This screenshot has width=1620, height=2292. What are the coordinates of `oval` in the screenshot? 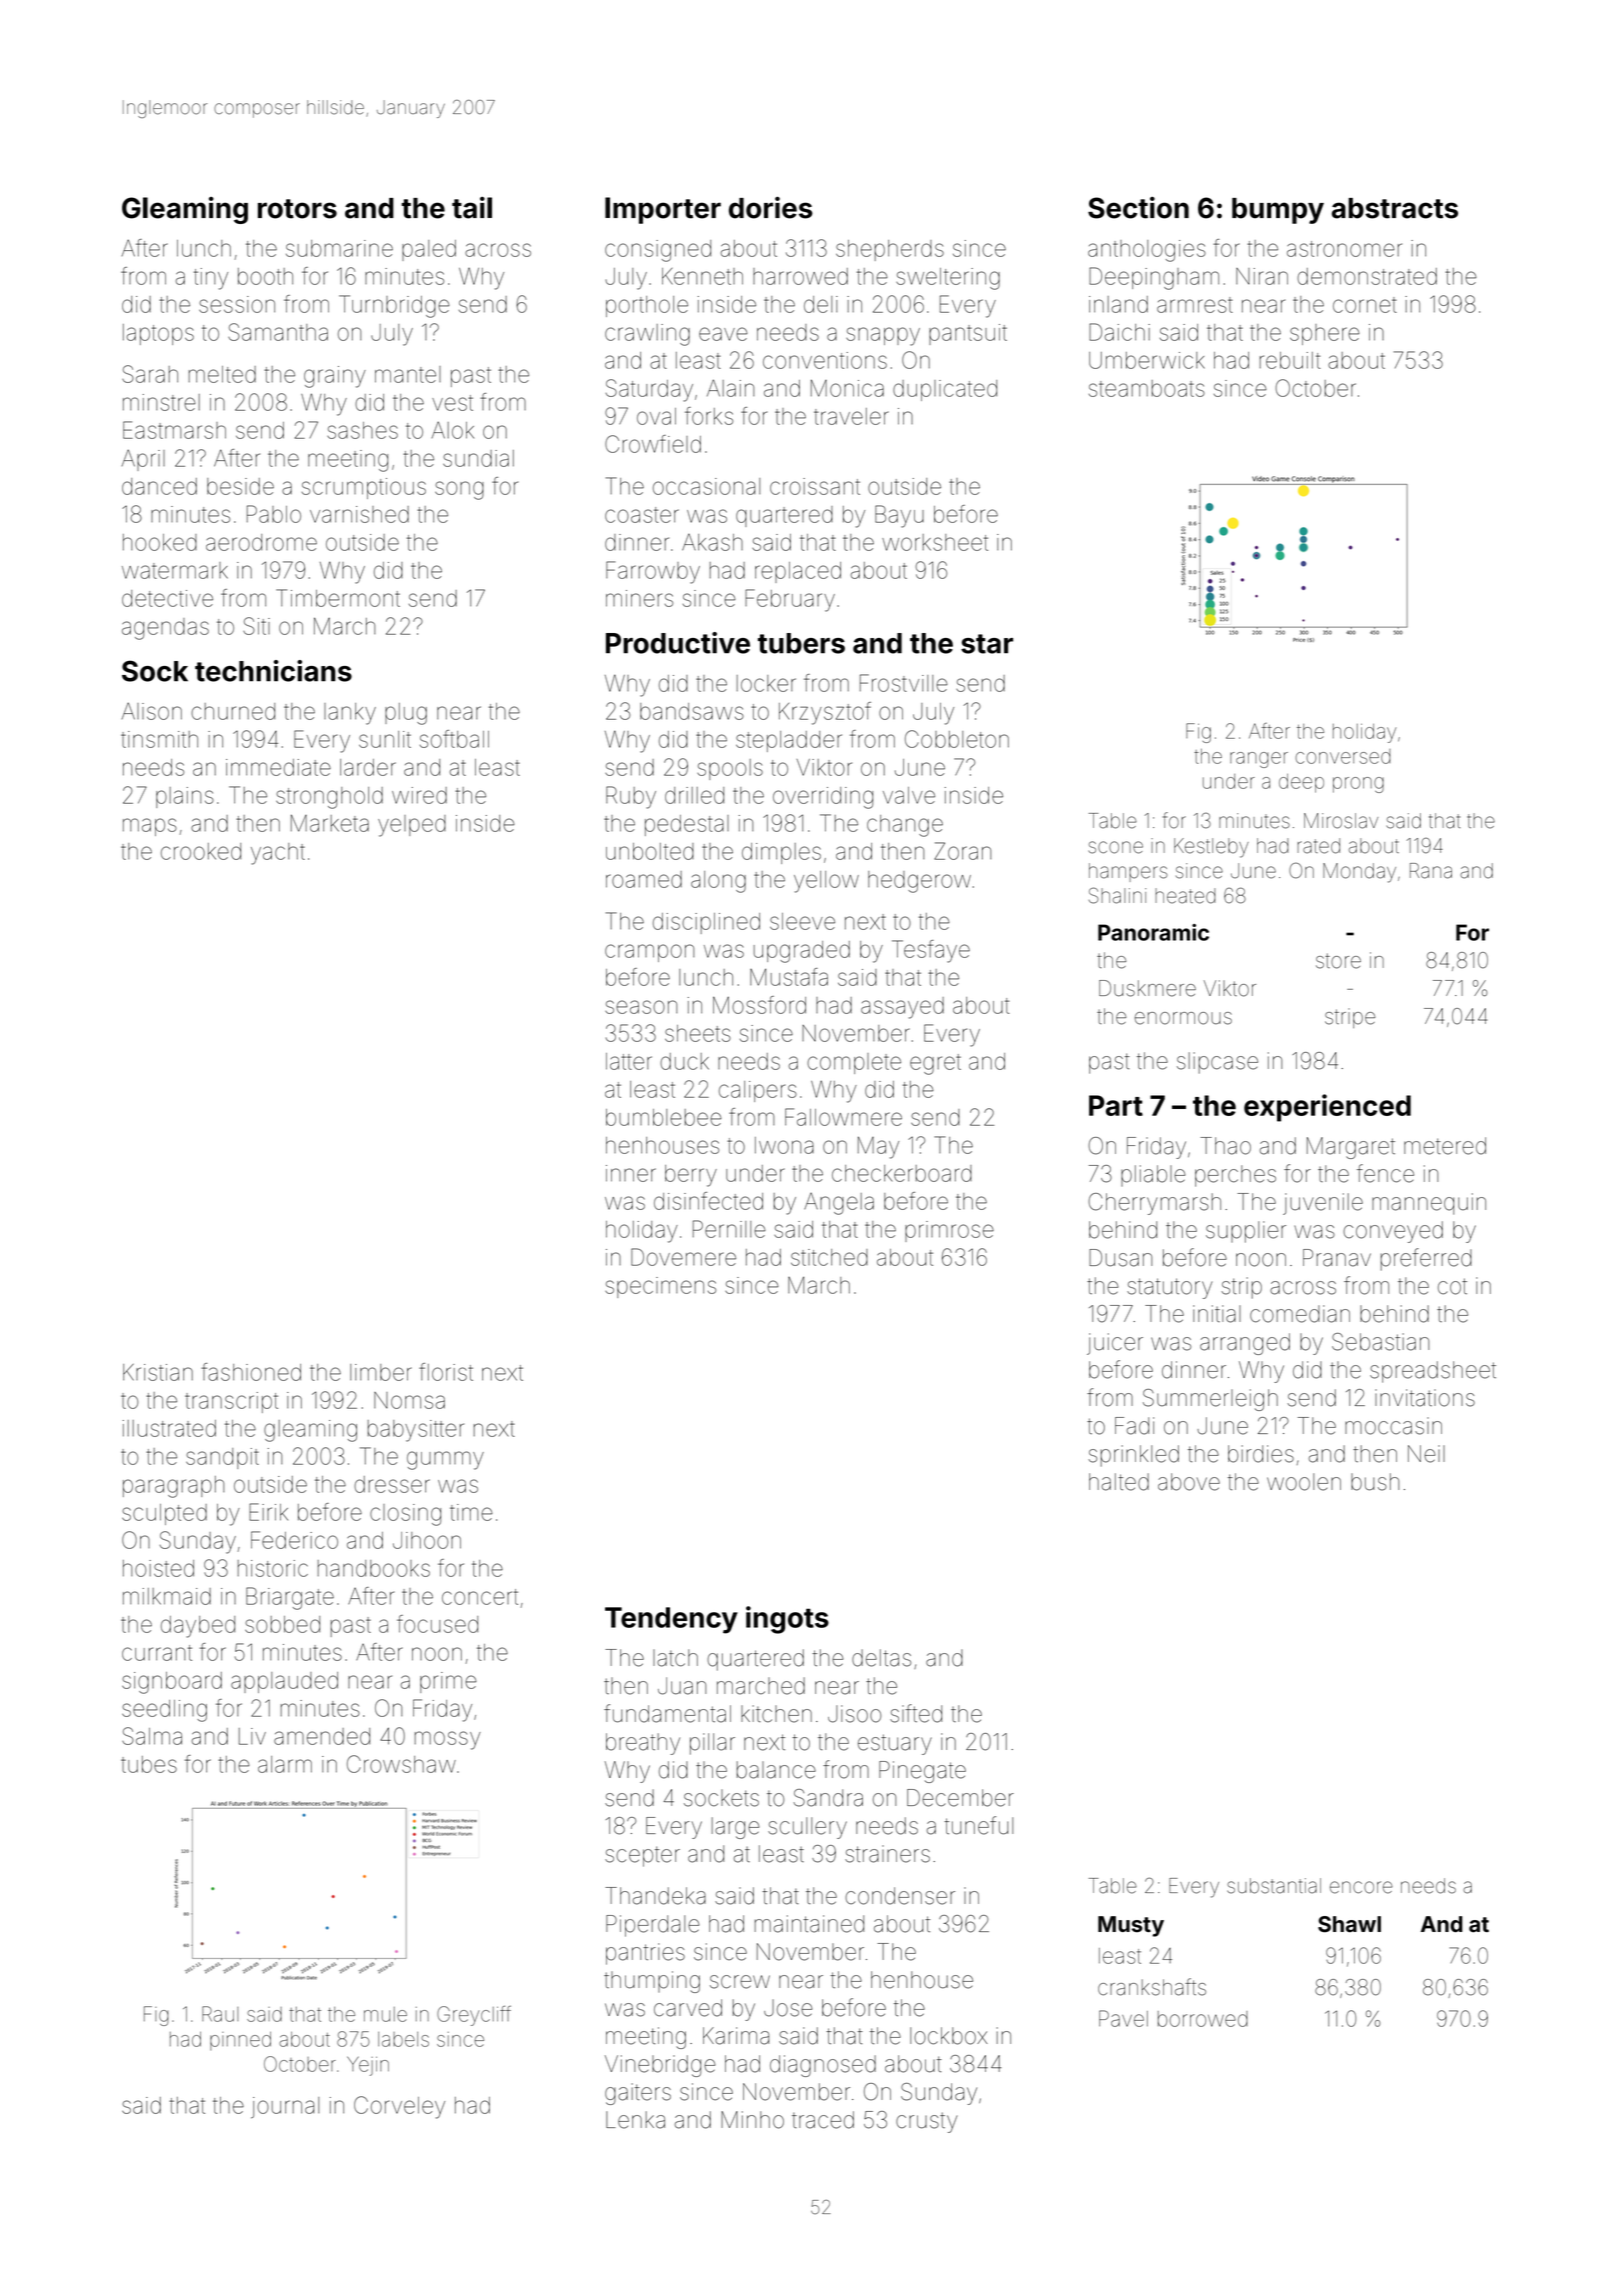 It's located at (656, 416).
